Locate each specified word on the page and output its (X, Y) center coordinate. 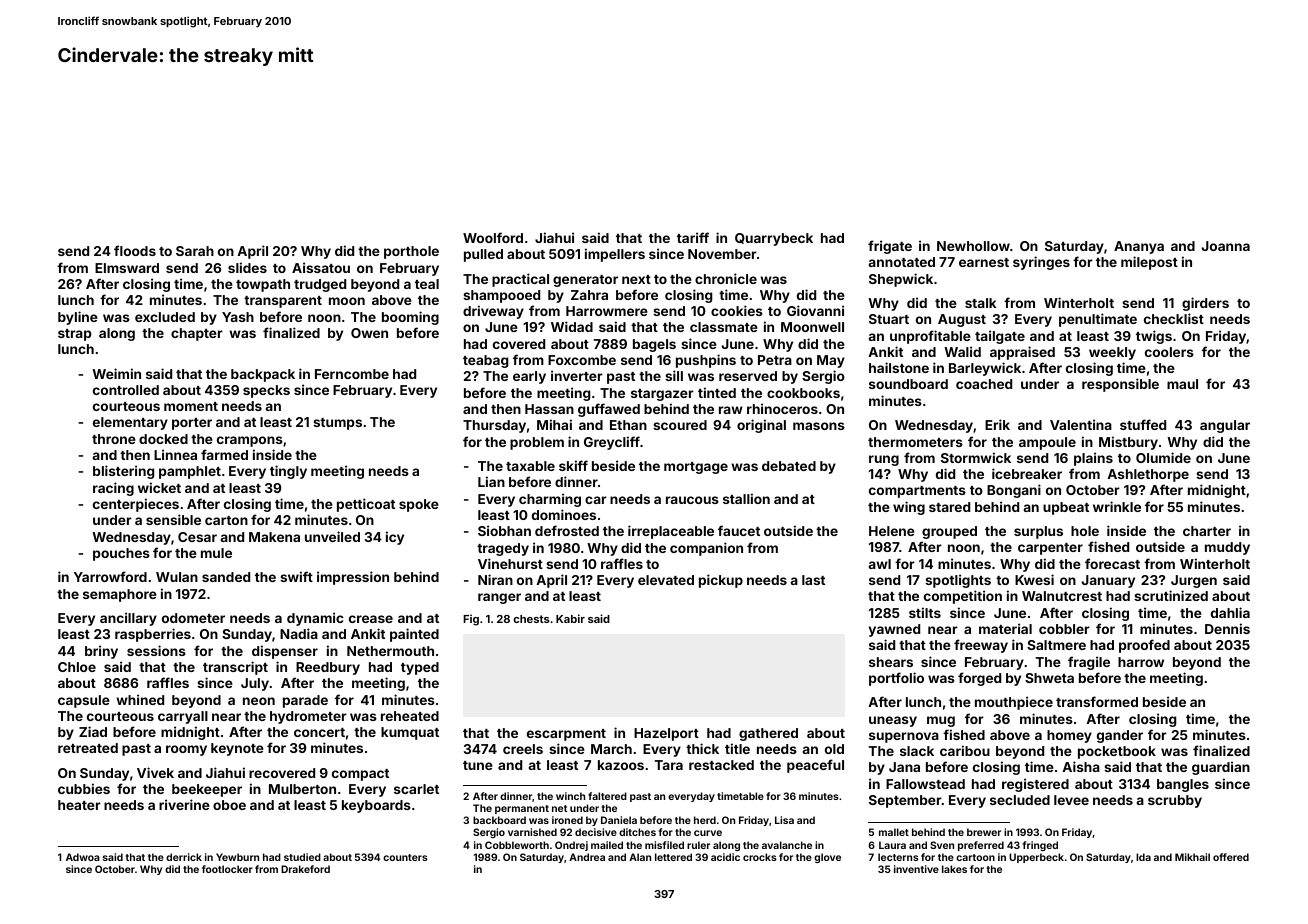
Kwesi (1034, 579)
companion (706, 549)
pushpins (706, 361)
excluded (165, 317)
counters (405, 857)
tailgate (1000, 337)
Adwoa (83, 857)
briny (101, 652)
